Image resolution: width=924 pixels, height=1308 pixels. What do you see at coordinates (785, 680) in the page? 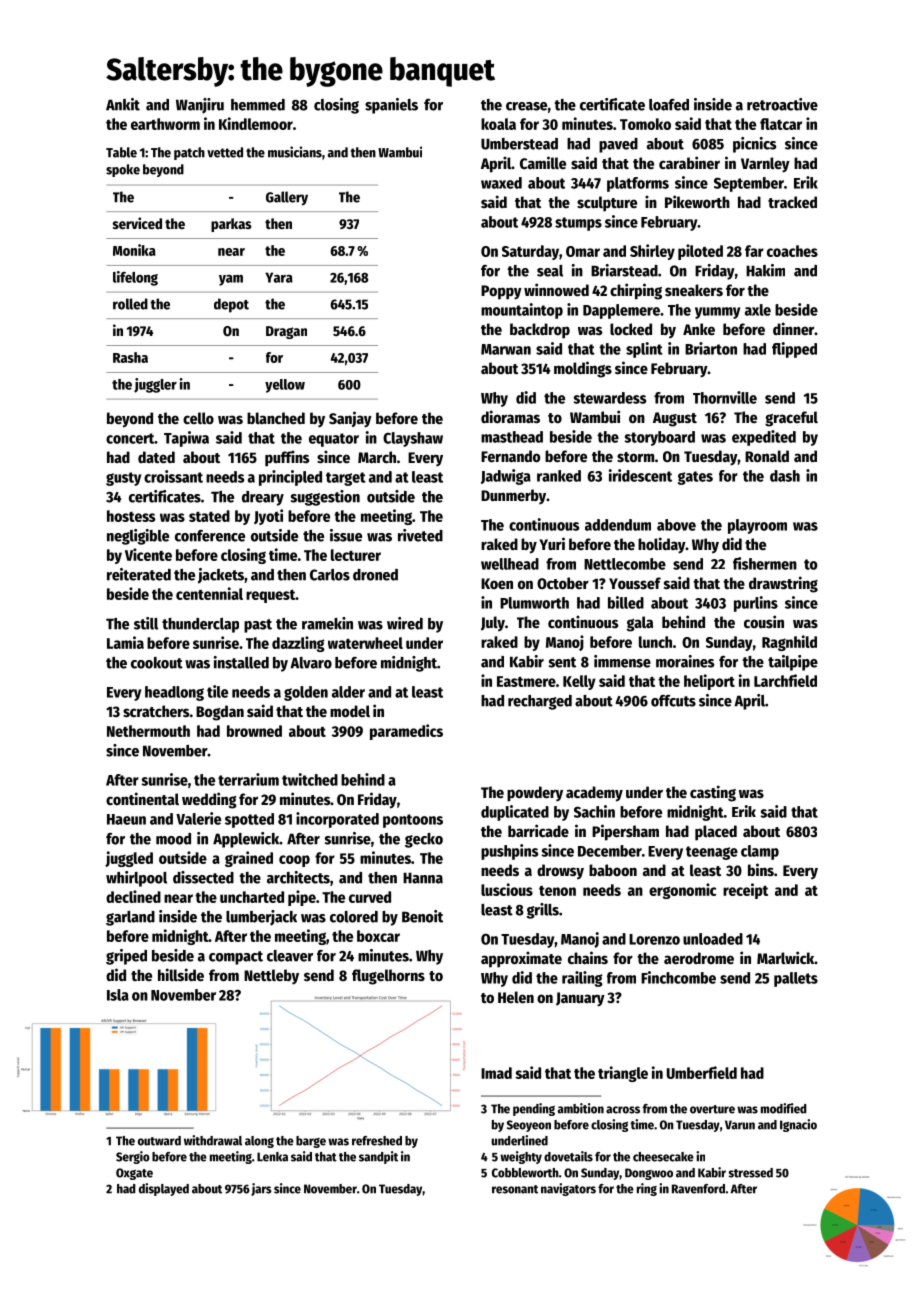
I see `Larchfield` at bounding box center [785, 680].
